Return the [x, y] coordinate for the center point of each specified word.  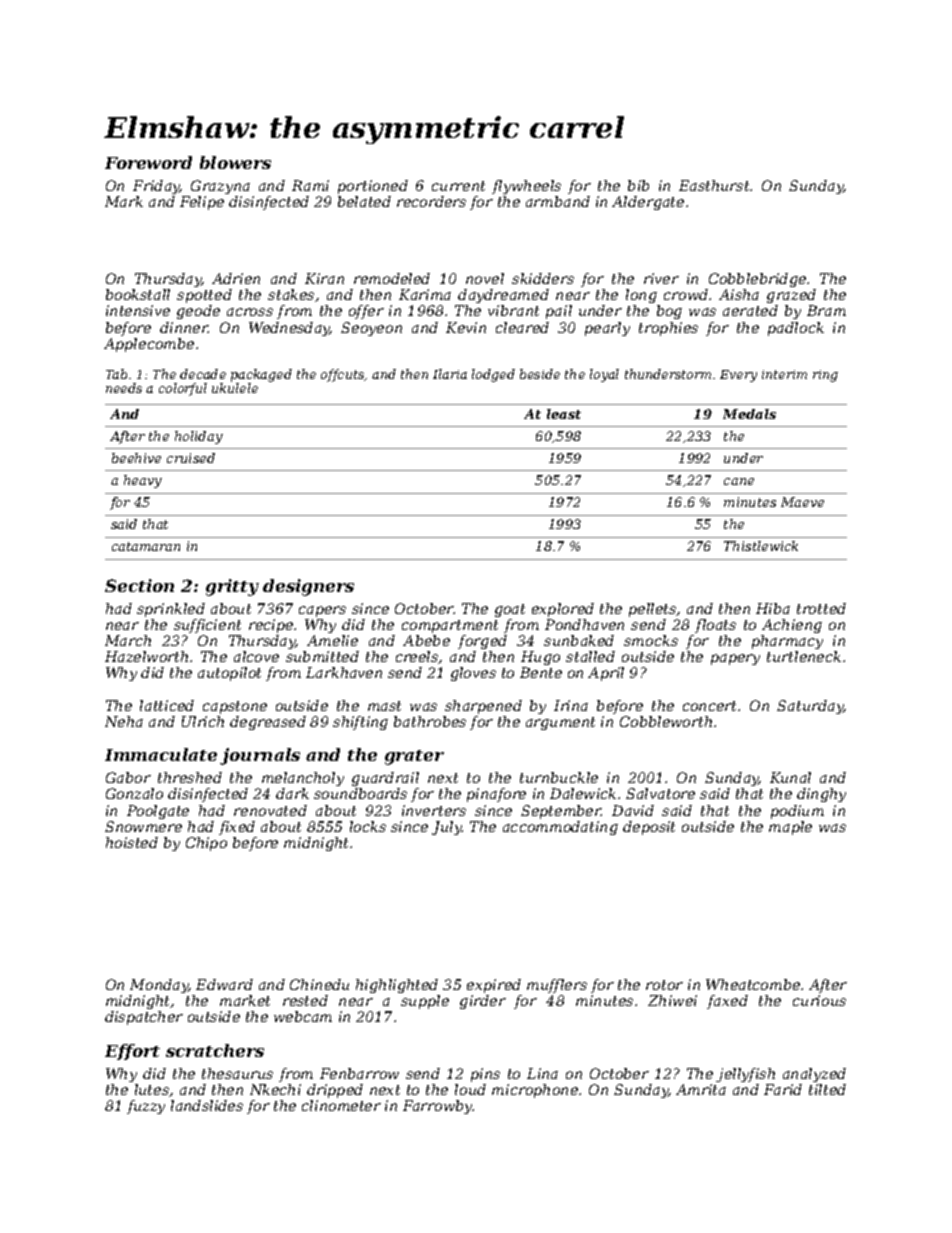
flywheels [526, 187]
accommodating [560, 828]
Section [139, 585]
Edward [224, 984]
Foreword [148, 162]
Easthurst [715, 185]
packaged [261, 375]
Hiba [773, 608]
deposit [649, 828]
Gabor [128, 777]
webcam [303, 1016]
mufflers [557, 986]
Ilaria [450, 374]
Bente [541, 672]
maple [790, 828]
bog [669, 312]
